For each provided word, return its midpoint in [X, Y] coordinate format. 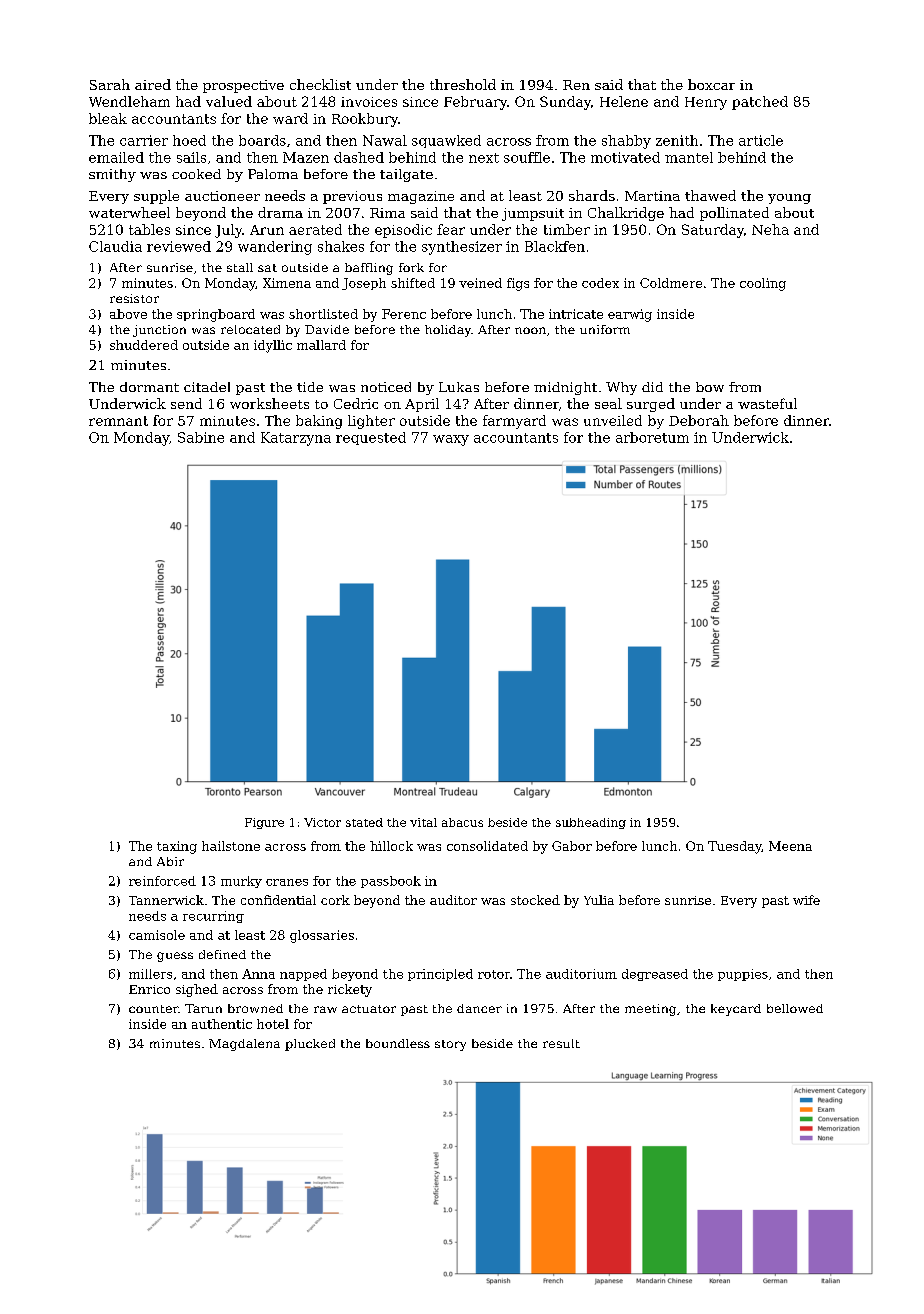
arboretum [652, 437]
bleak [108, 118]
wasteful [767, 403]
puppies [743, 975]
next [484, 158]
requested [371, 438]
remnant [118, 421]
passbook [391, 882]
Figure [264, 823]
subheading [591, 823]
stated [364, 822]
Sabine [201, 437]
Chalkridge [626, 214]
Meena [790, 846]
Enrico [149, 989]
